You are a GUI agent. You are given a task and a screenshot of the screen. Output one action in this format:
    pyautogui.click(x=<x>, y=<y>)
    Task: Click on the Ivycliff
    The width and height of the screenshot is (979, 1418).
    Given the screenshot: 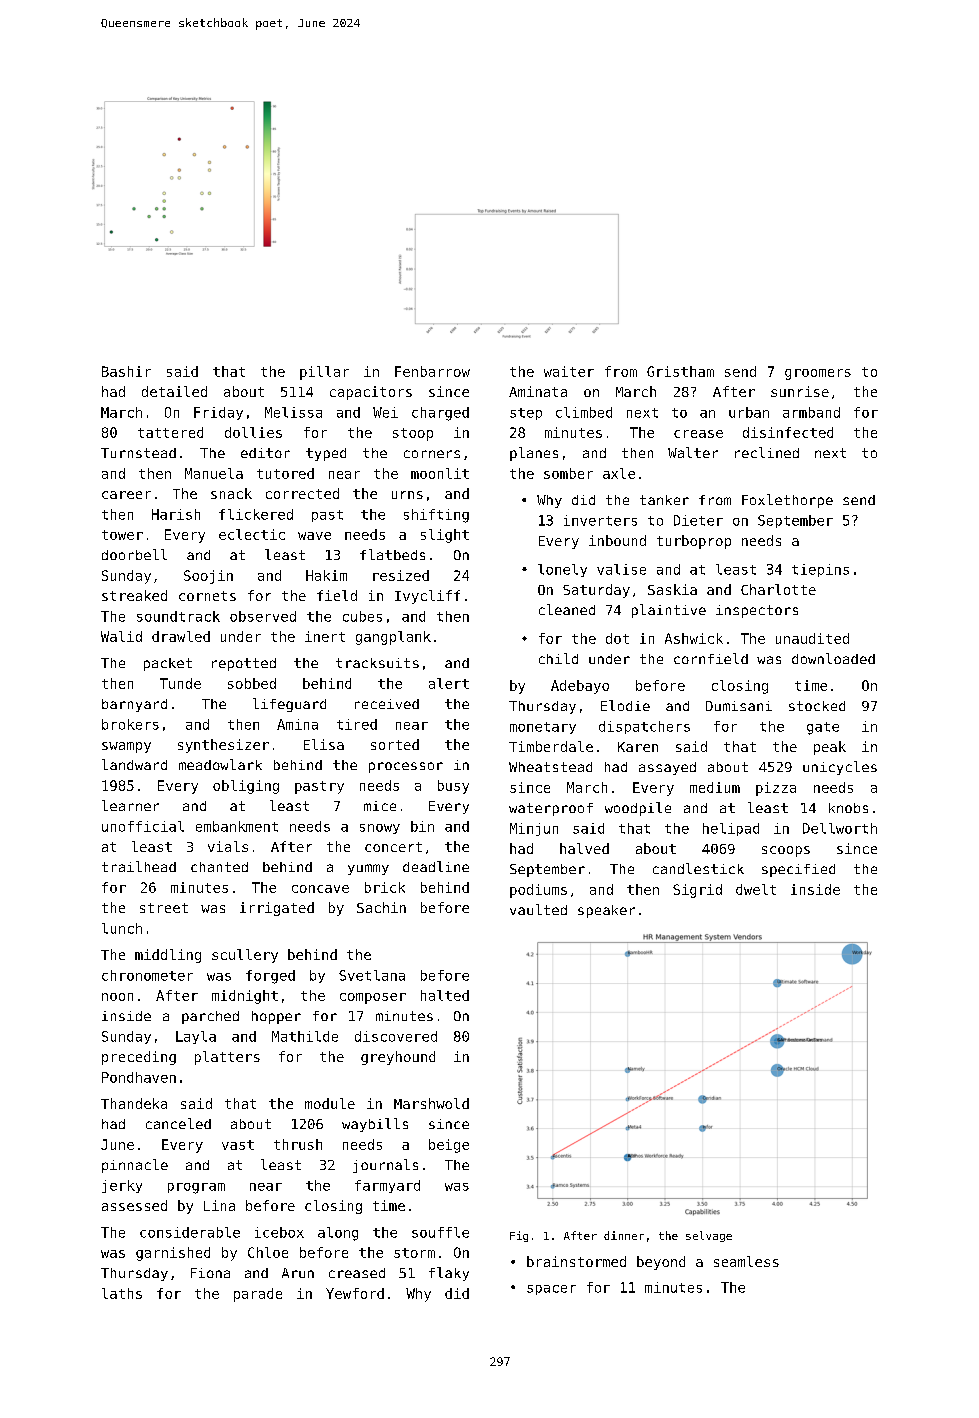 What is the action you would take?
    pyautogui.click(x=427, y=597)
